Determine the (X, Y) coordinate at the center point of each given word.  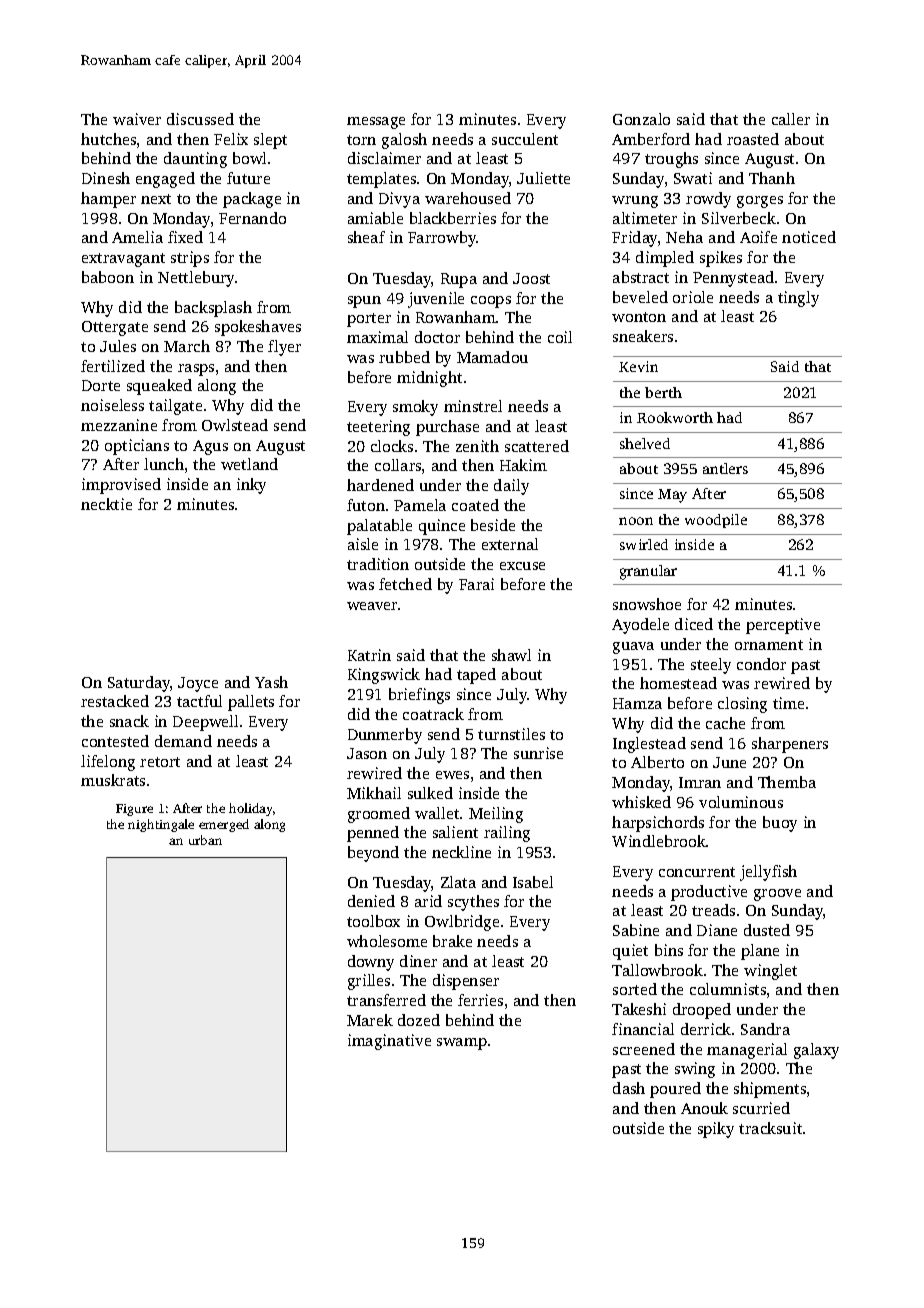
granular (648, 572)
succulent (525, 139)
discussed (200, 119)
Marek (370, 1020)
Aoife (758, 237)
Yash (271, 682)
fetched (405, 584)
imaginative (389, 1042)
